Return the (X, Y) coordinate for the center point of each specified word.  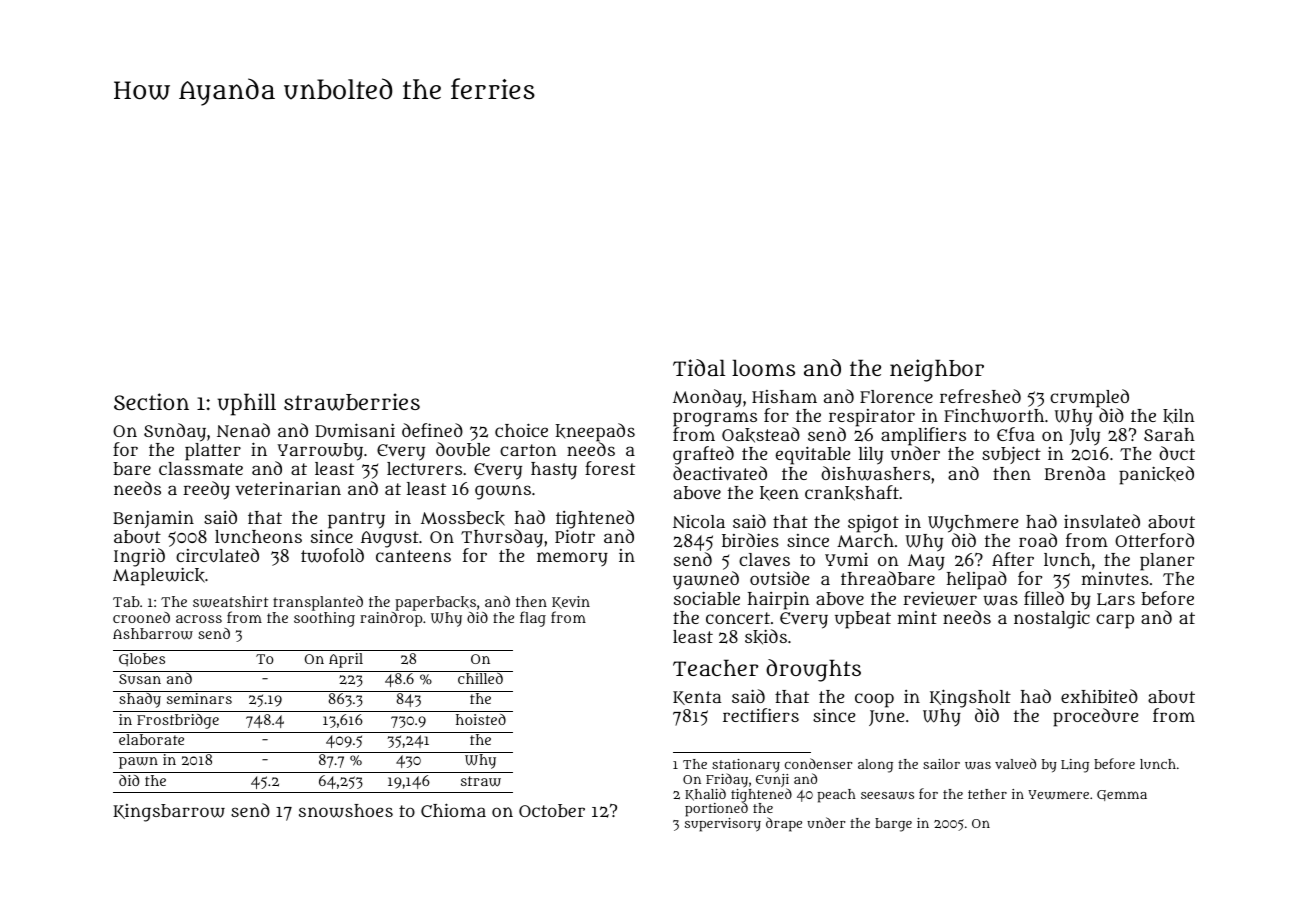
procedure (1095, 717)
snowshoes (346, 811)
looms (763, 367)
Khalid (705, 794)
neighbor (937, 370)
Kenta (697, 698)
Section (151, 401)
